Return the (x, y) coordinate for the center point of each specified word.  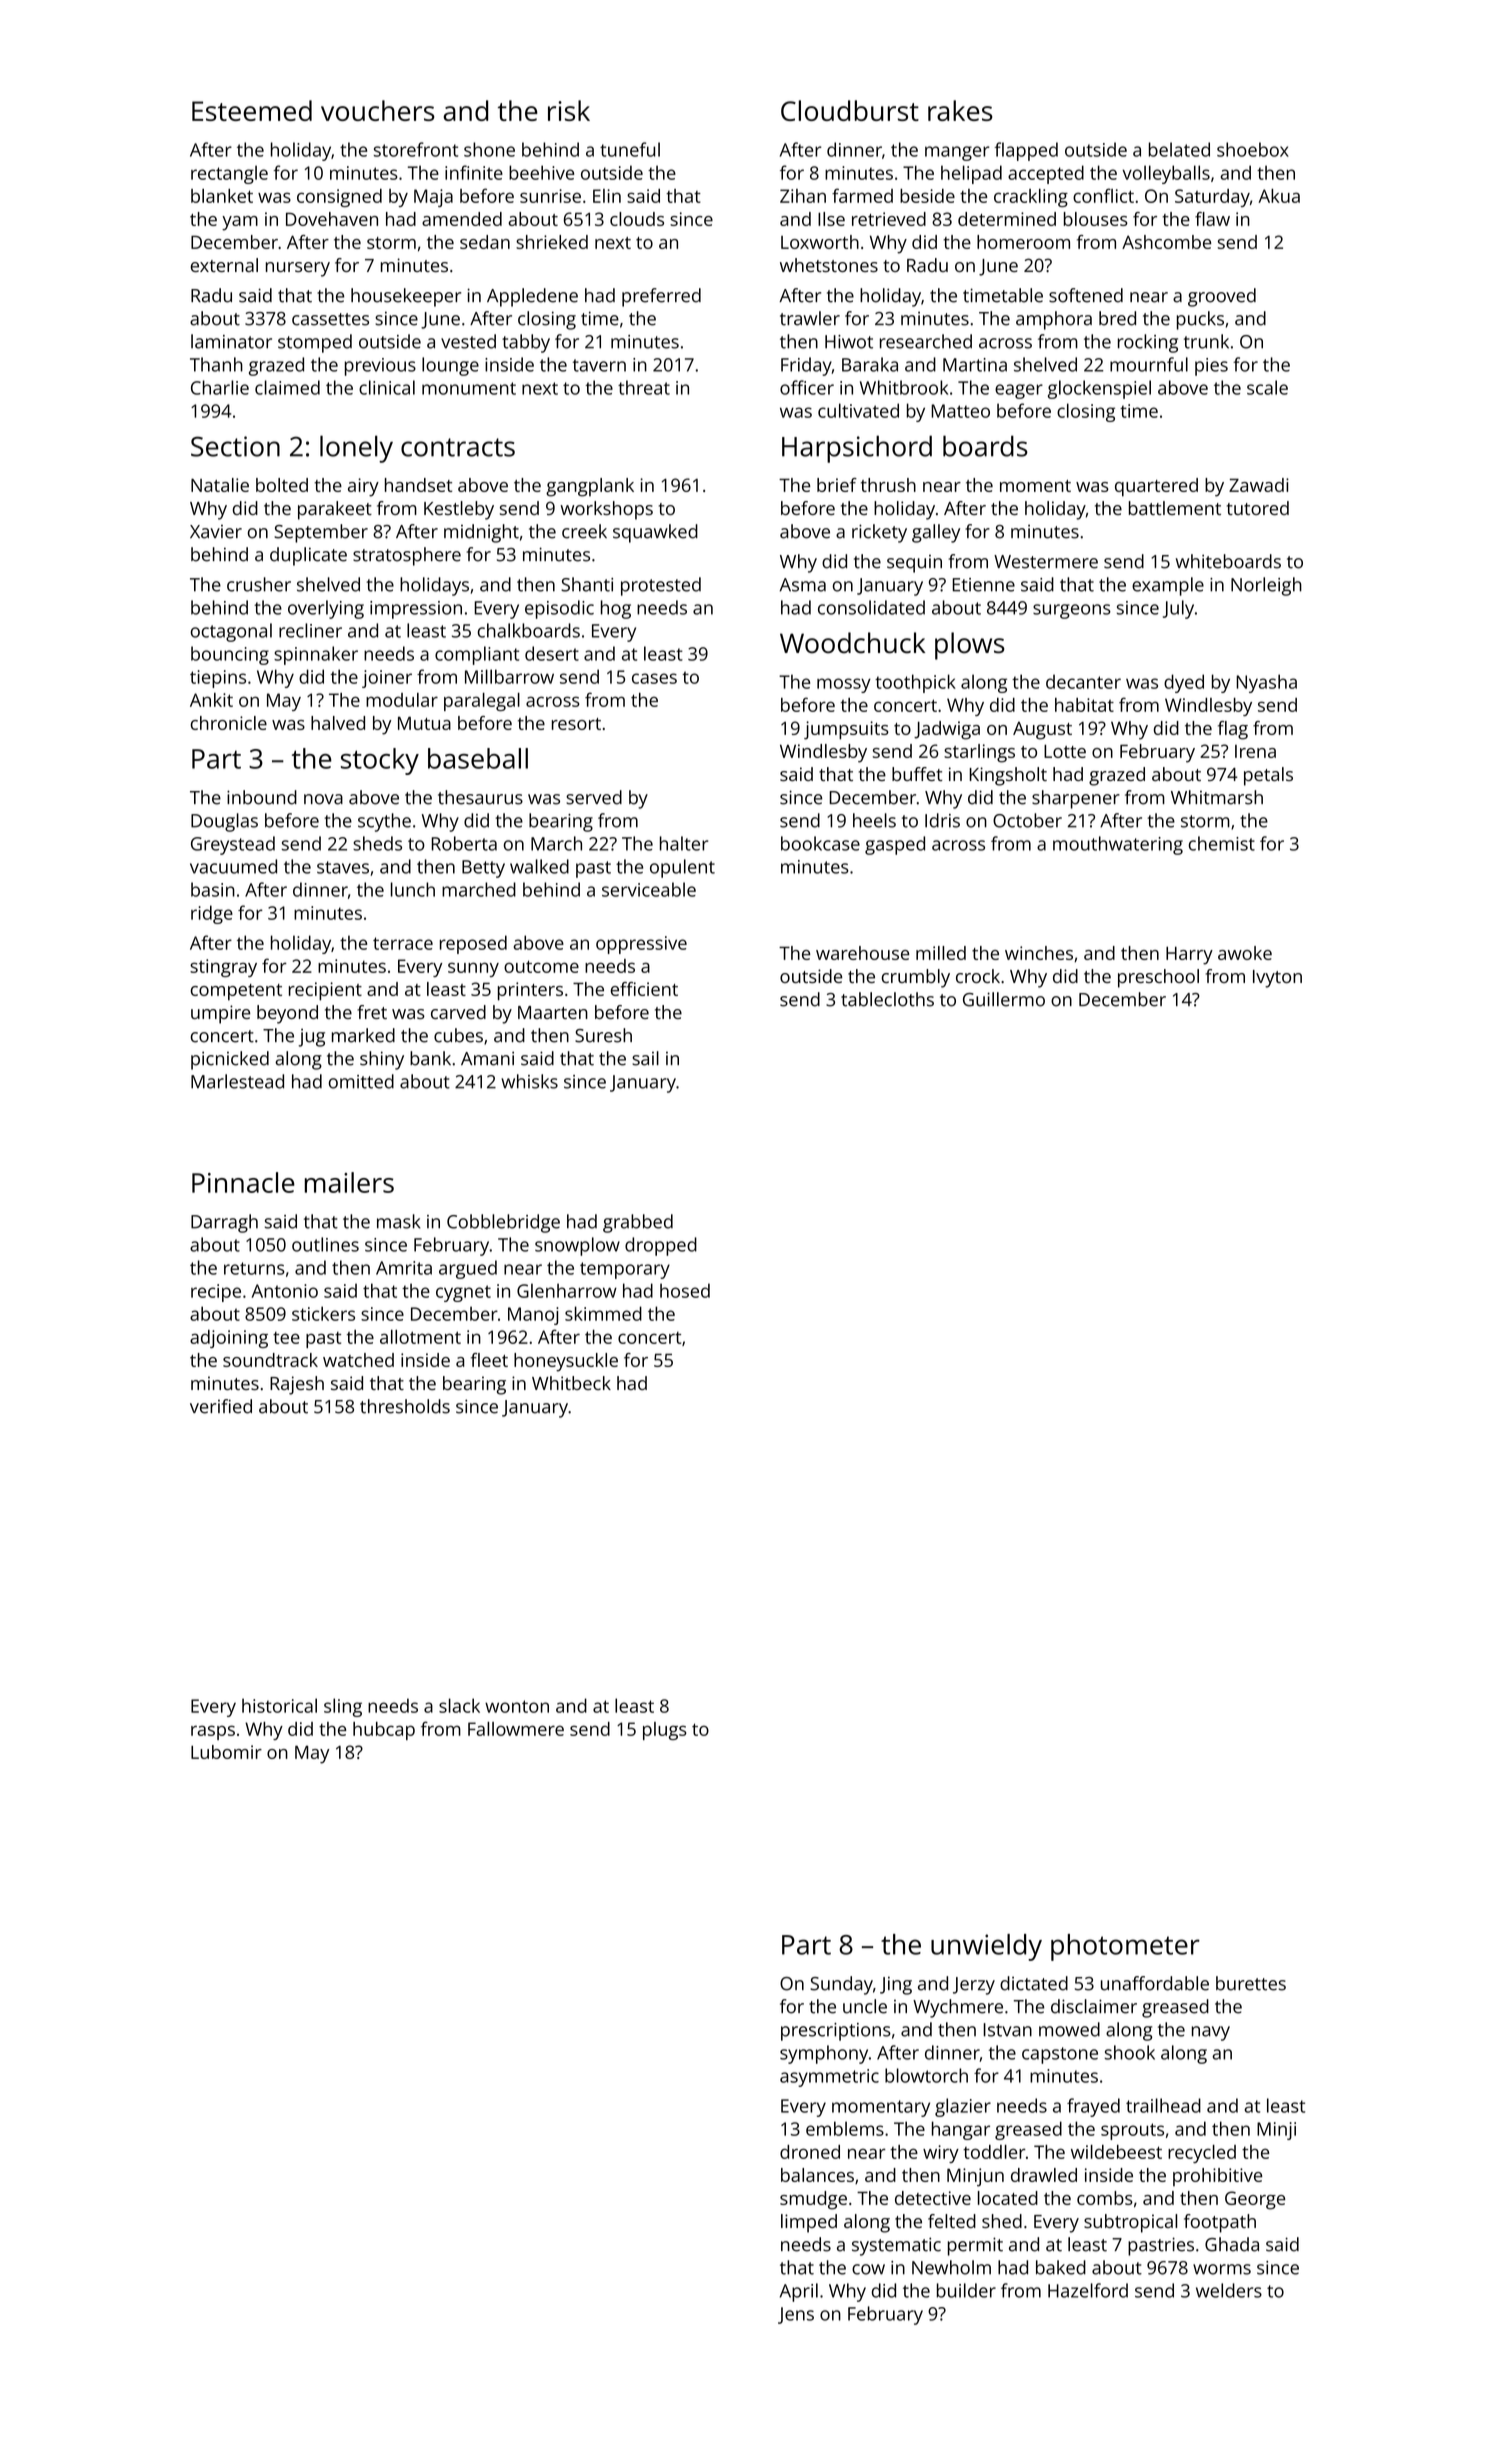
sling (343, 1707)
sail (645, 1058)
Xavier (216, 532)
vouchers (378, 110)
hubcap (384, 1731)
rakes (960, 110)
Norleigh (1266, 586)
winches (1039, 953)
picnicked (230, 1060)
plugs (665, 1731)
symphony (824, 2054)
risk (569, 110)
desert (552, 653)
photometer (1125, 1947)
